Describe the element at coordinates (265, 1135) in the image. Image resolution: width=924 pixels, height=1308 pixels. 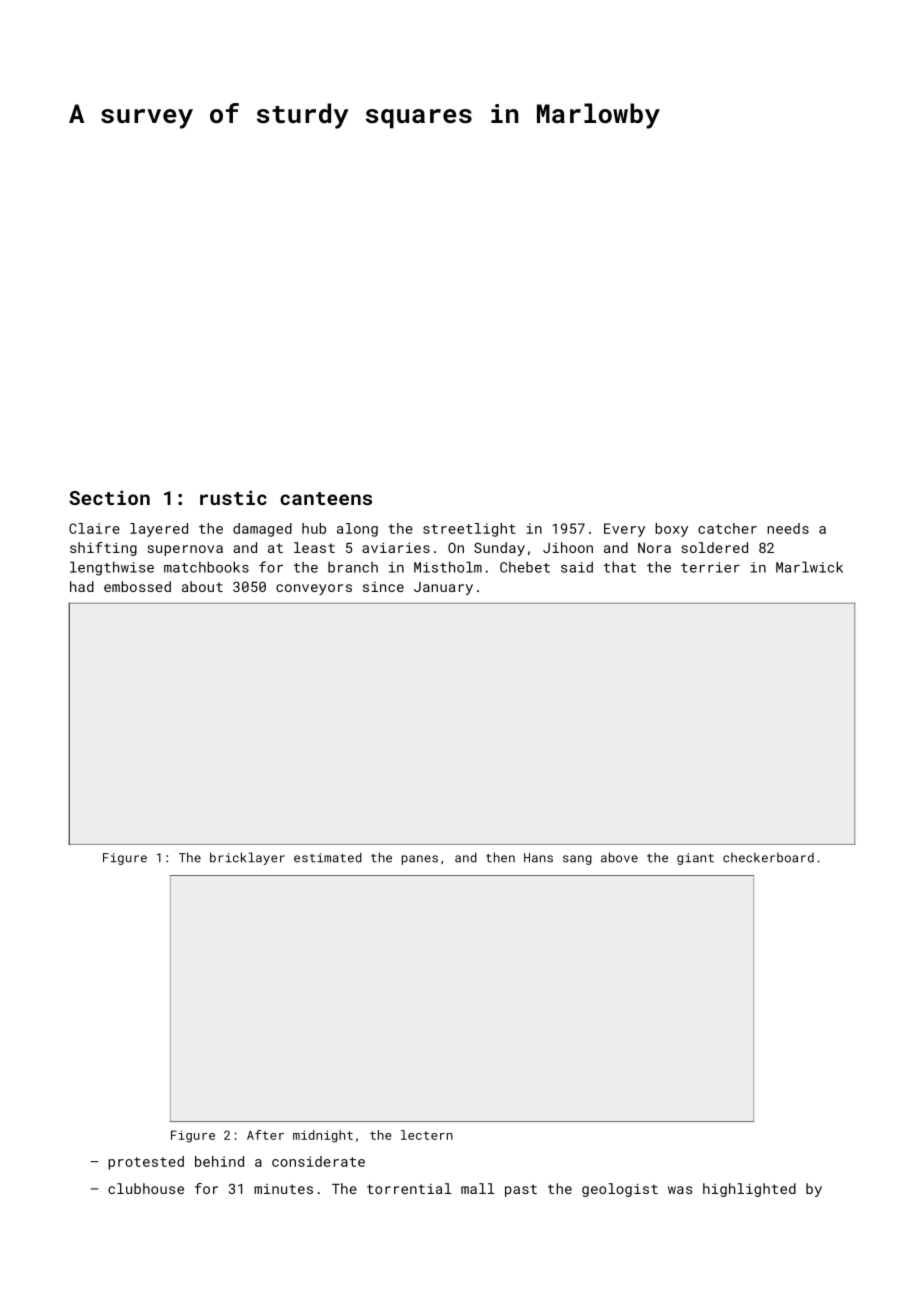
I see `After` at that location.
